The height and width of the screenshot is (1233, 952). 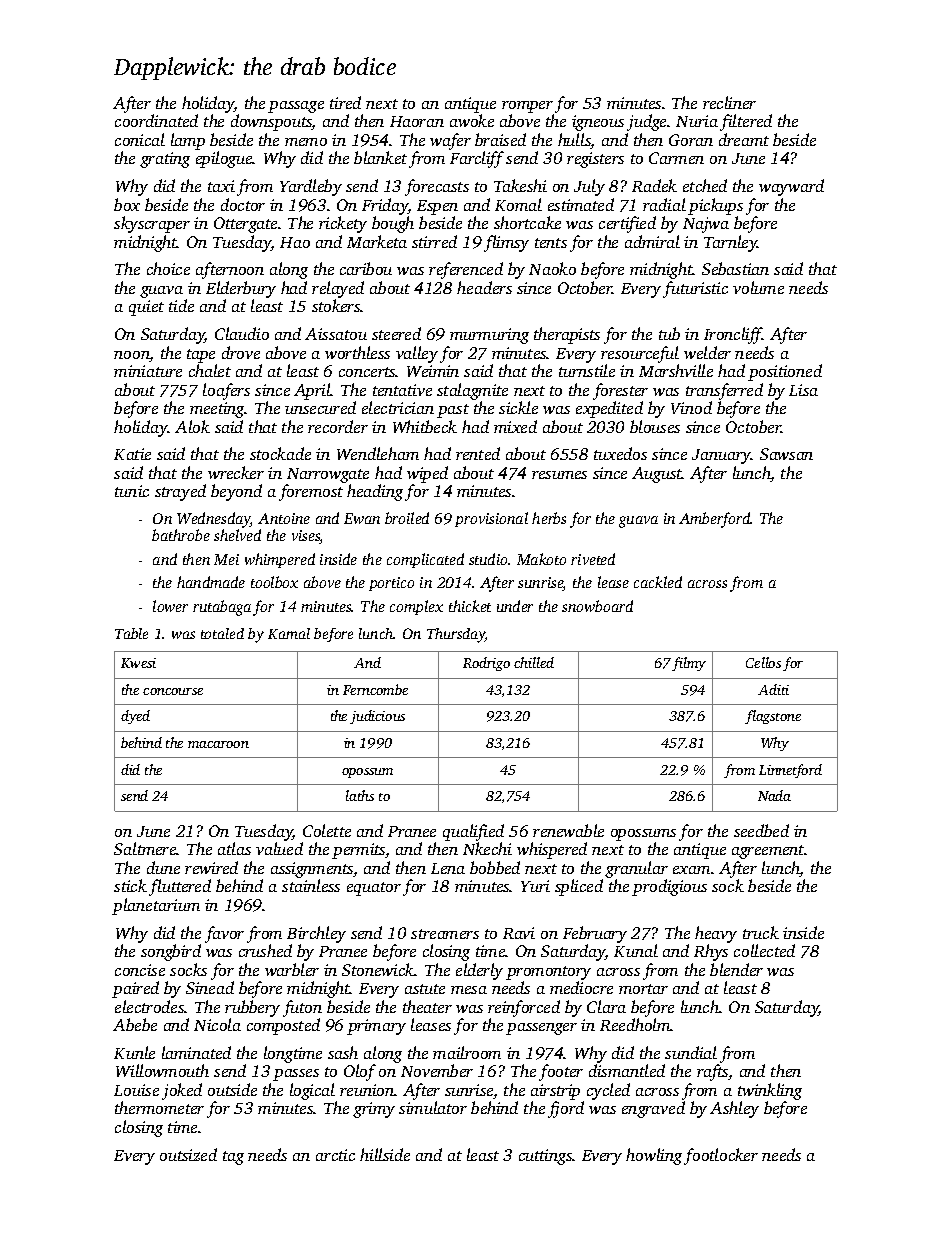 What do you see at coordinates (758, 287) in the screenshot?
I see `volume` at bounding box center [758, 287].
